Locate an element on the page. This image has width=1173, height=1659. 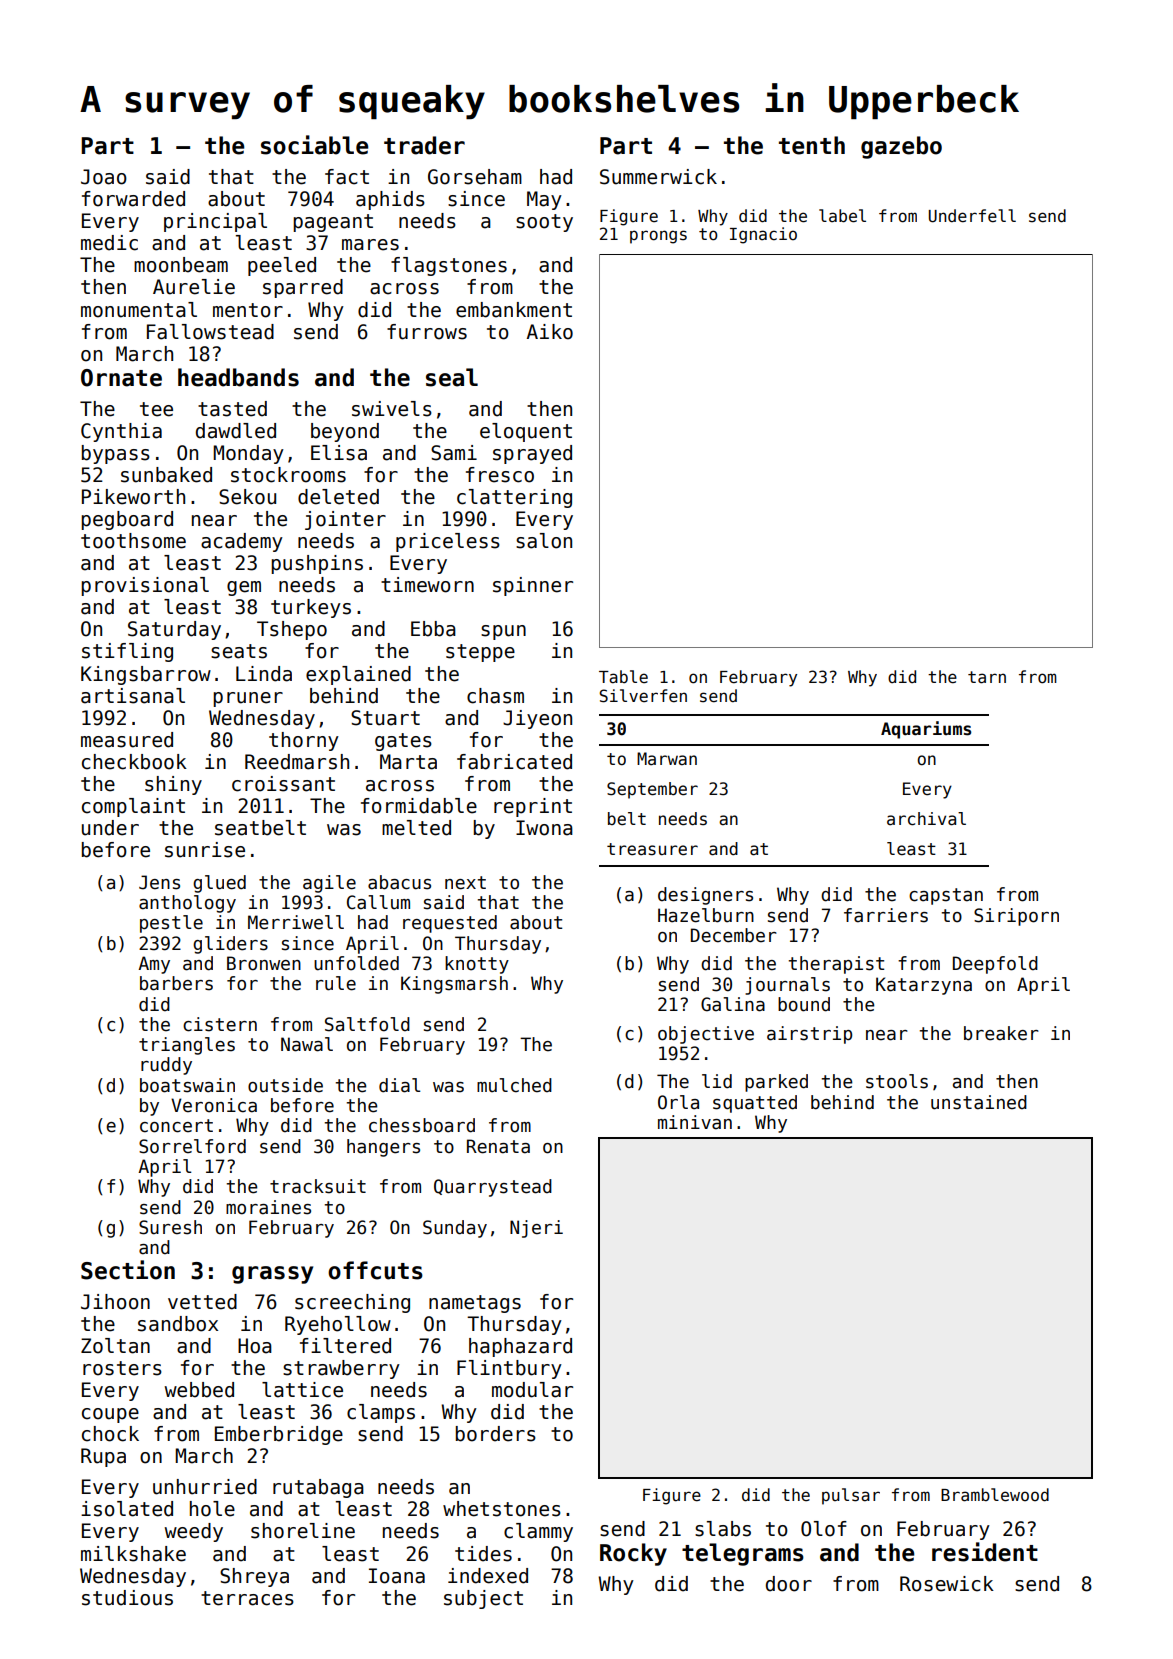
coupe is located at coordinates (110, 1415).
